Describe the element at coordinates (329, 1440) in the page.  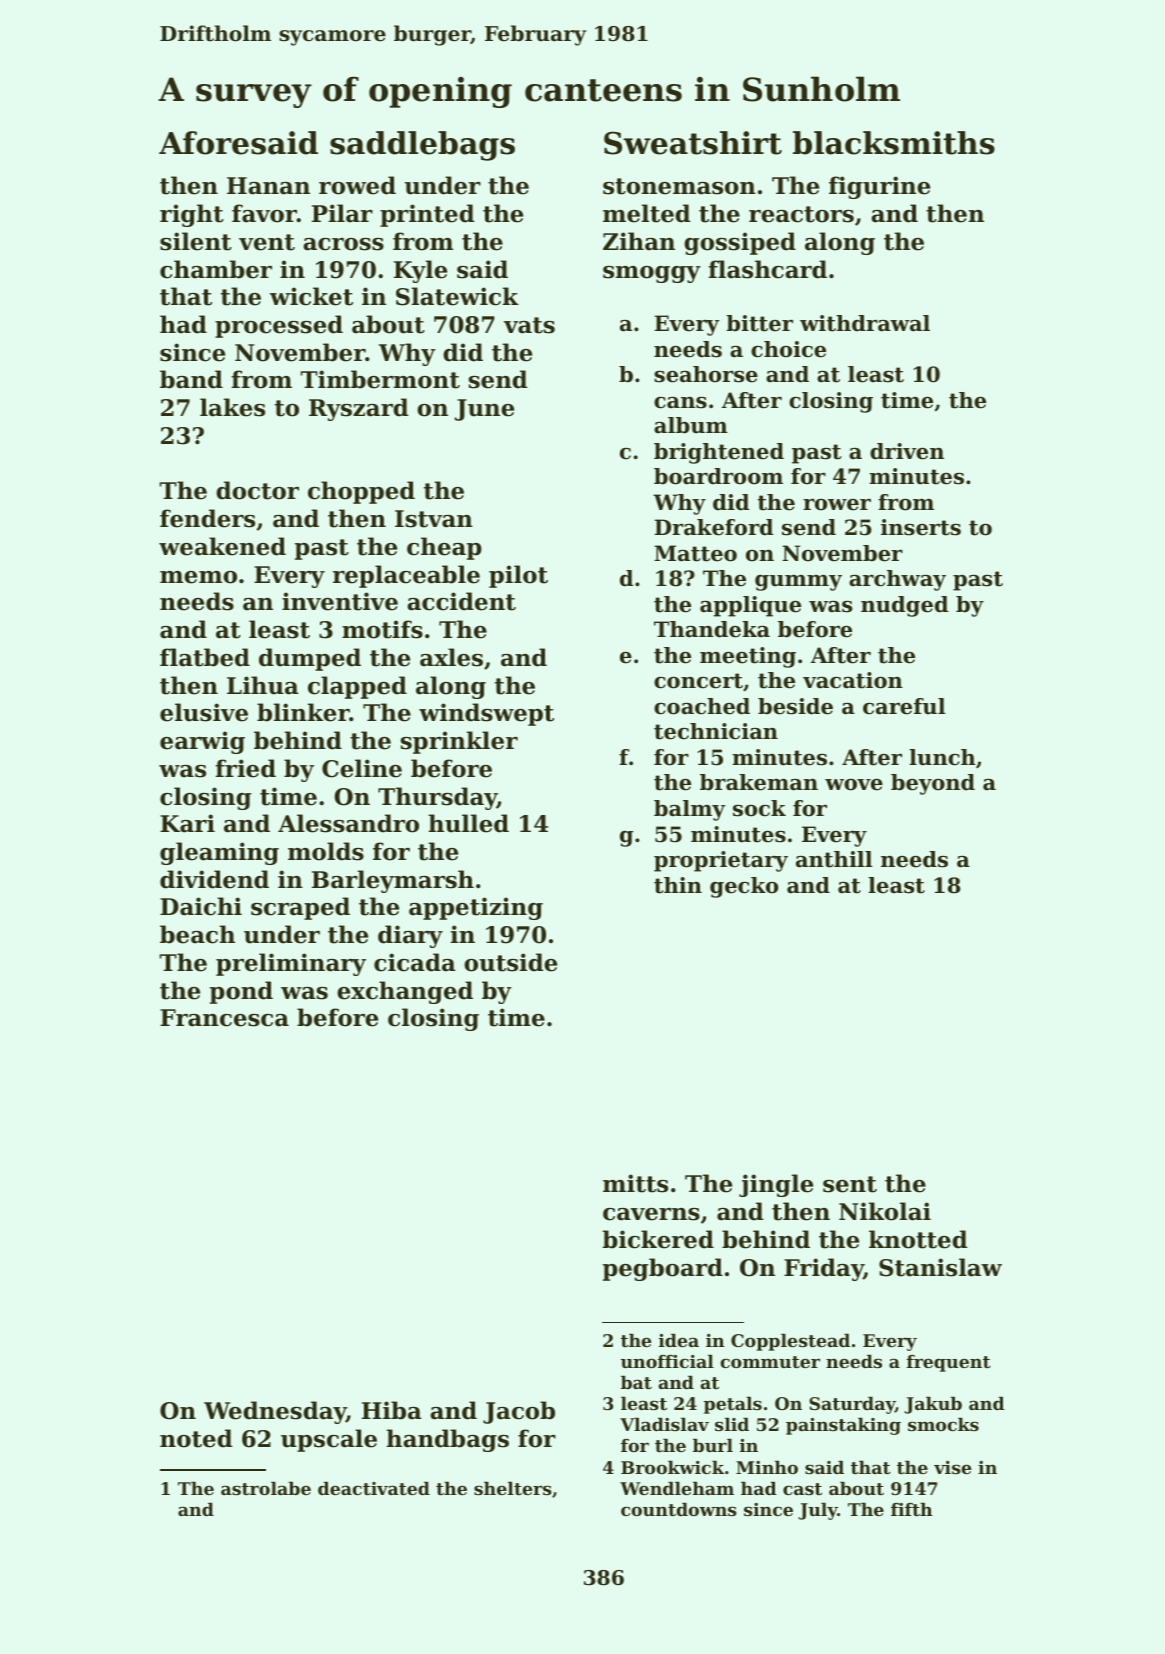
I see `upscale` at that location.
